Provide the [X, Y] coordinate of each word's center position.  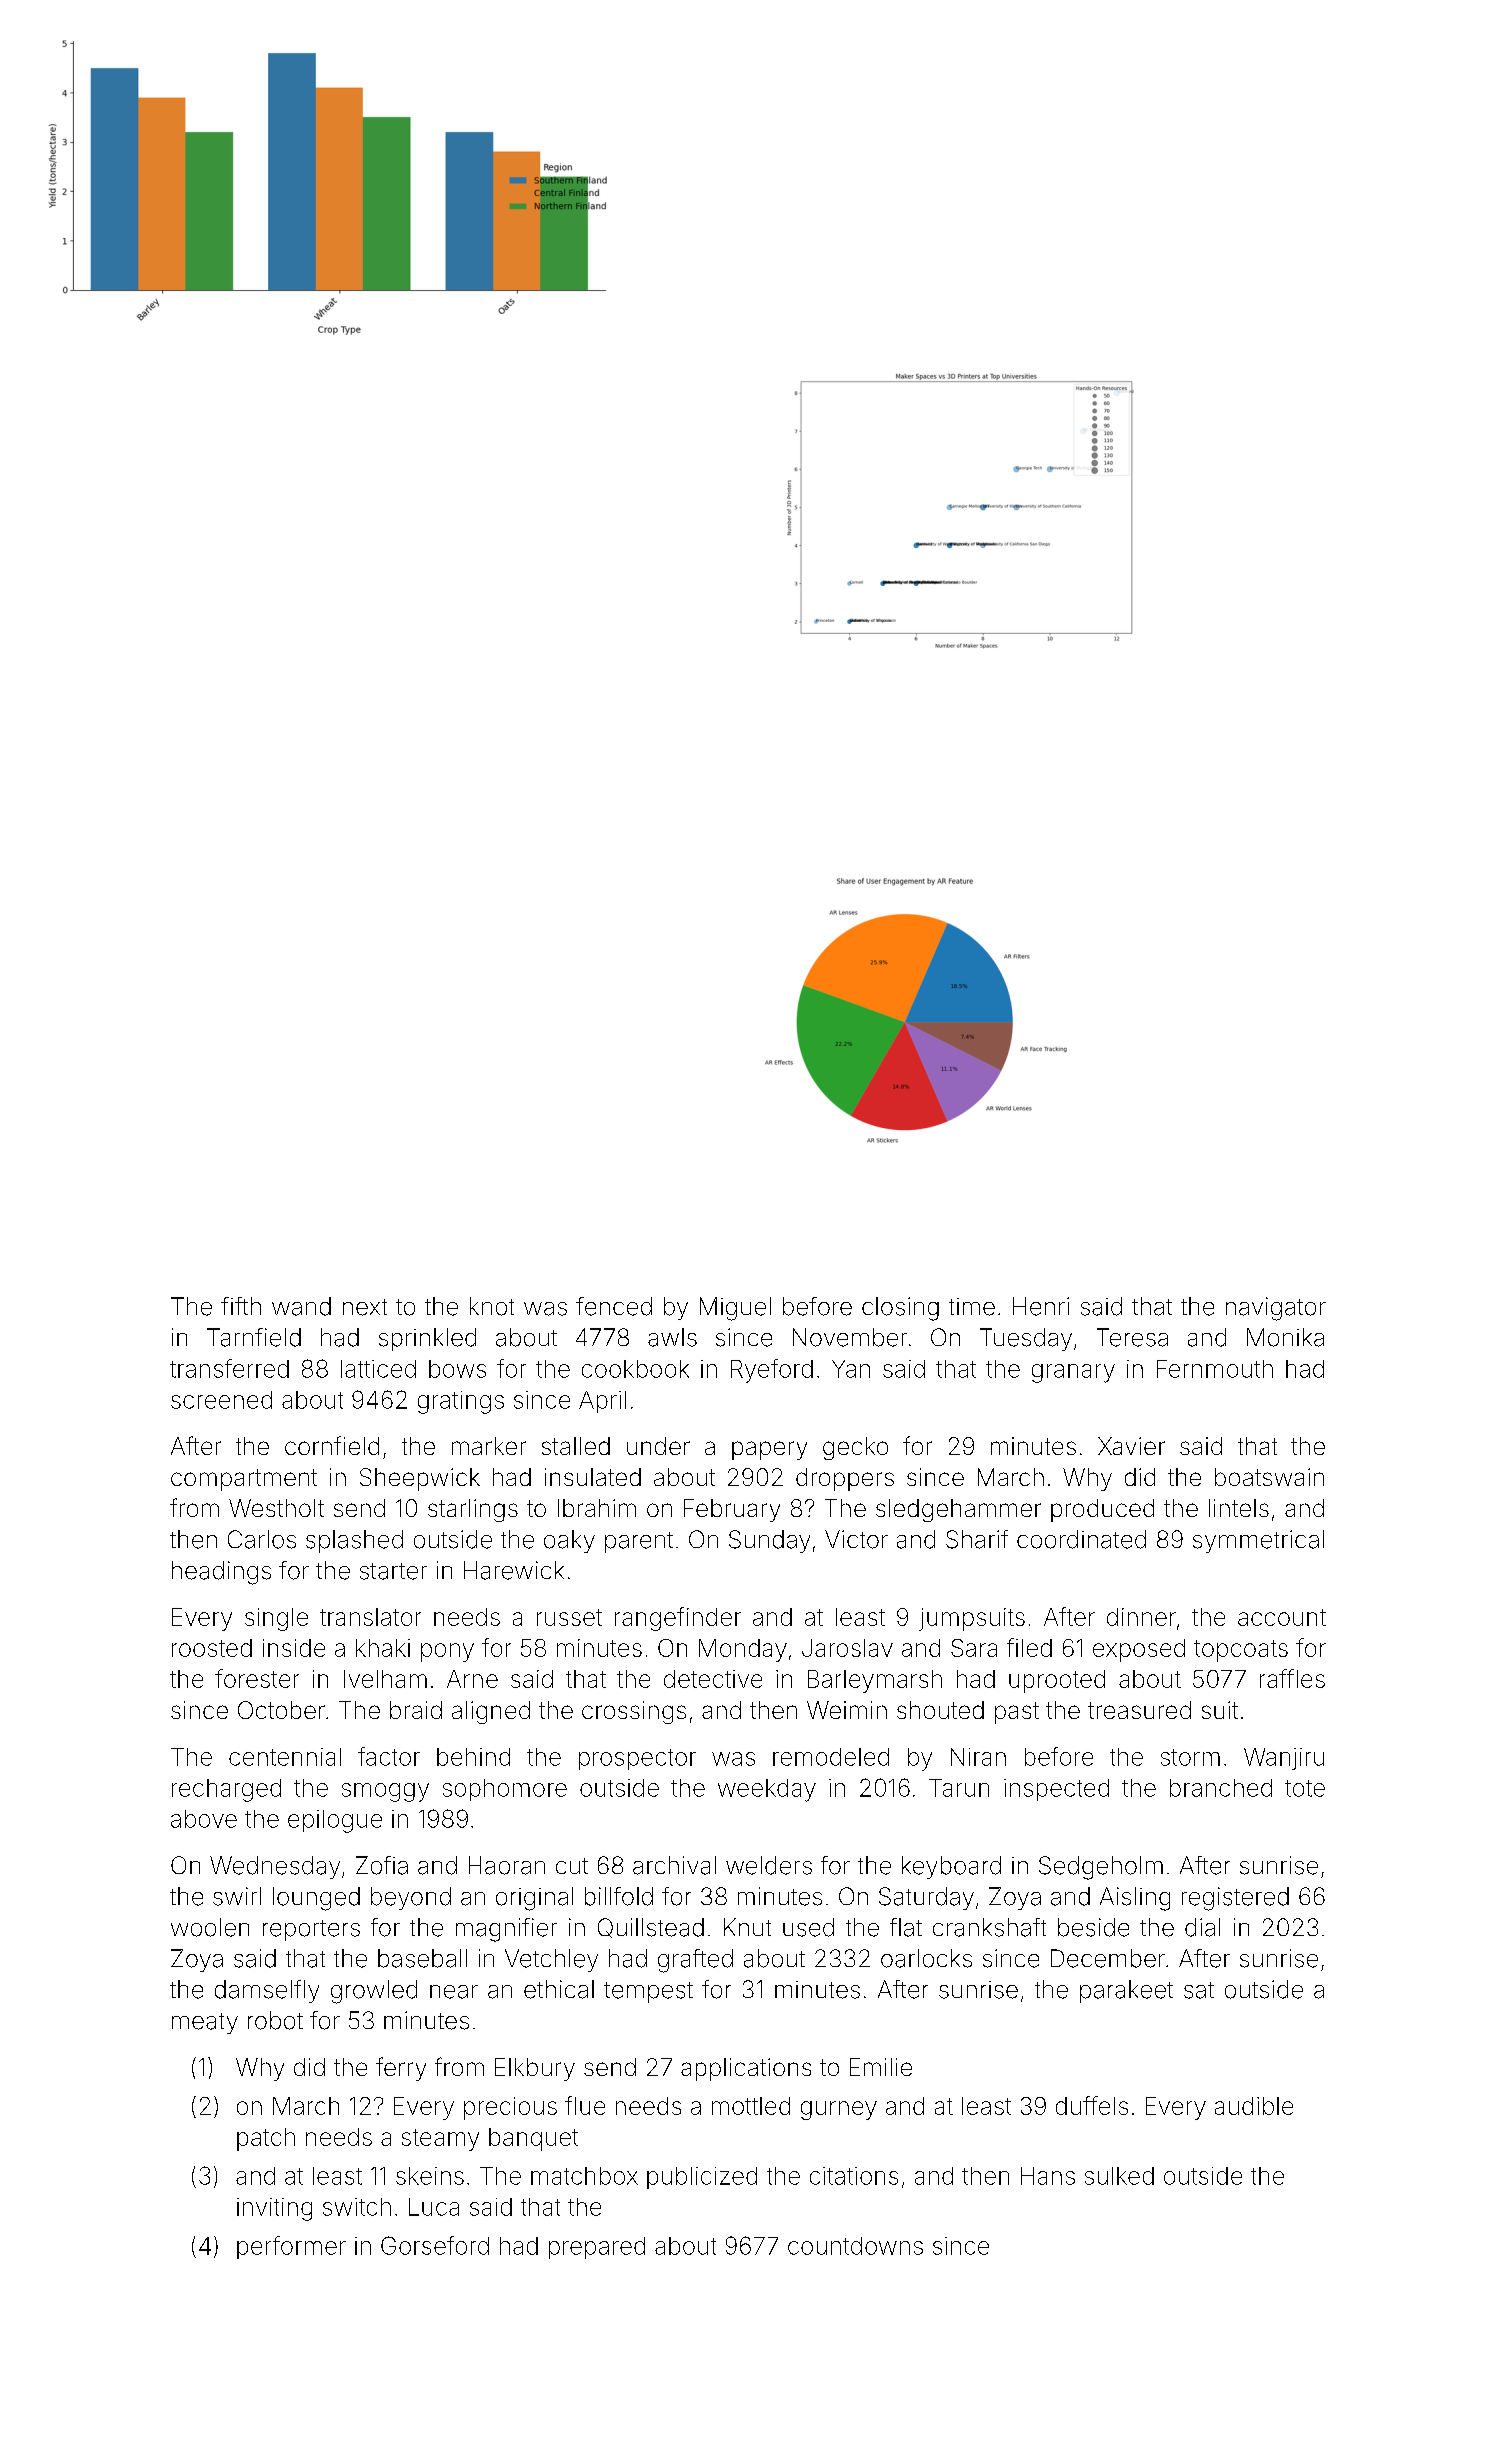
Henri [1041, 1306]
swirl [237, 1896]
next [365, 1307]
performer [291, 2247]
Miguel [735, 1309]
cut [572, 1866]
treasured [1139, 1710]
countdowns [855, 2246]
